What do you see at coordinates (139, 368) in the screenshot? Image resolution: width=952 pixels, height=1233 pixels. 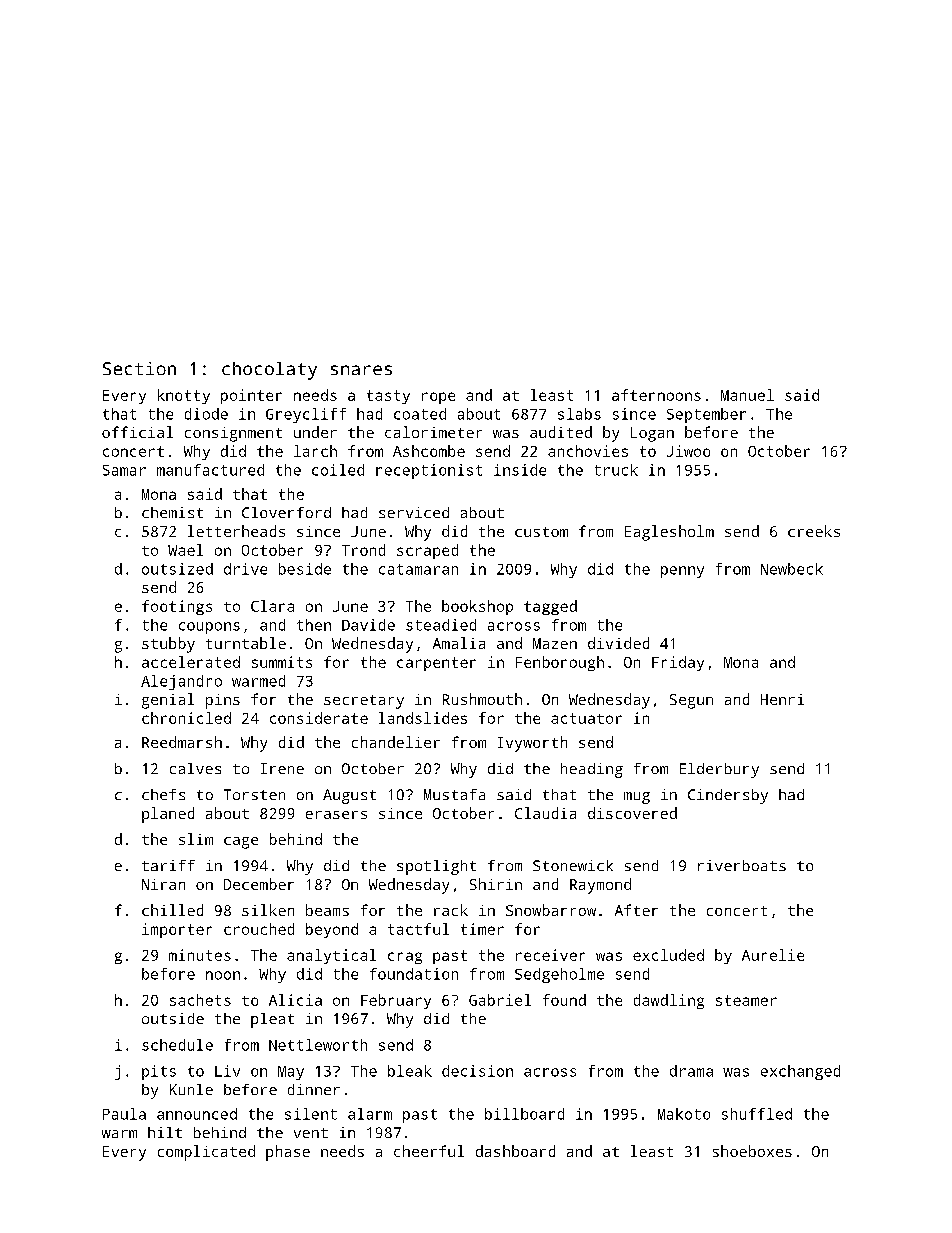 I see `Section` at bounding box center [139, 368].
